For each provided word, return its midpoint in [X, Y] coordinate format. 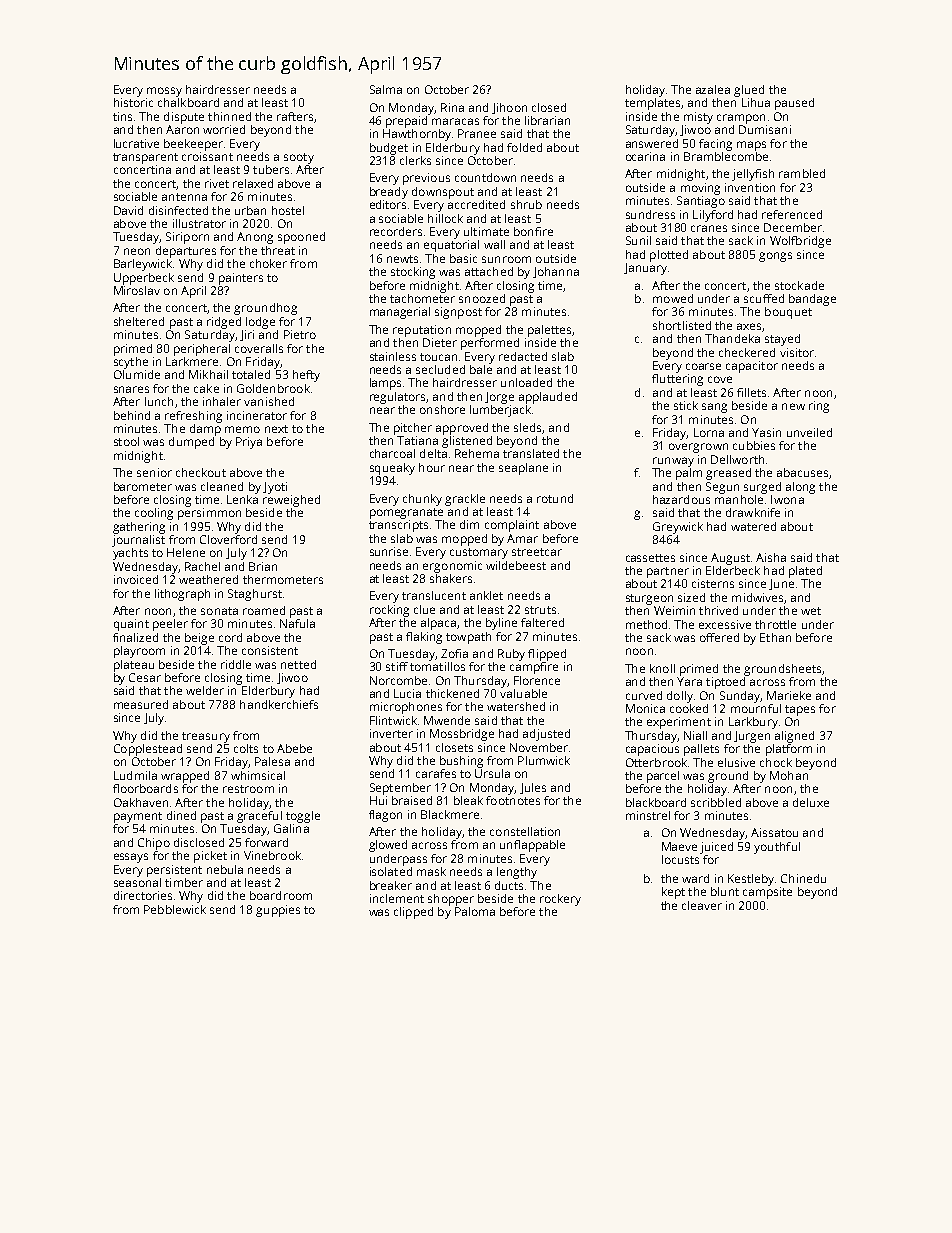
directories [143, 895]
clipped [413, 913]
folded [524, 147]
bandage [812, 300]
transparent [145, 158]
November [539, 747]
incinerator [257, 415]
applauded [548, 398]
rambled [802, 173]
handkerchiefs [279, 704]
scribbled [716, 802]
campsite [767, 893]
